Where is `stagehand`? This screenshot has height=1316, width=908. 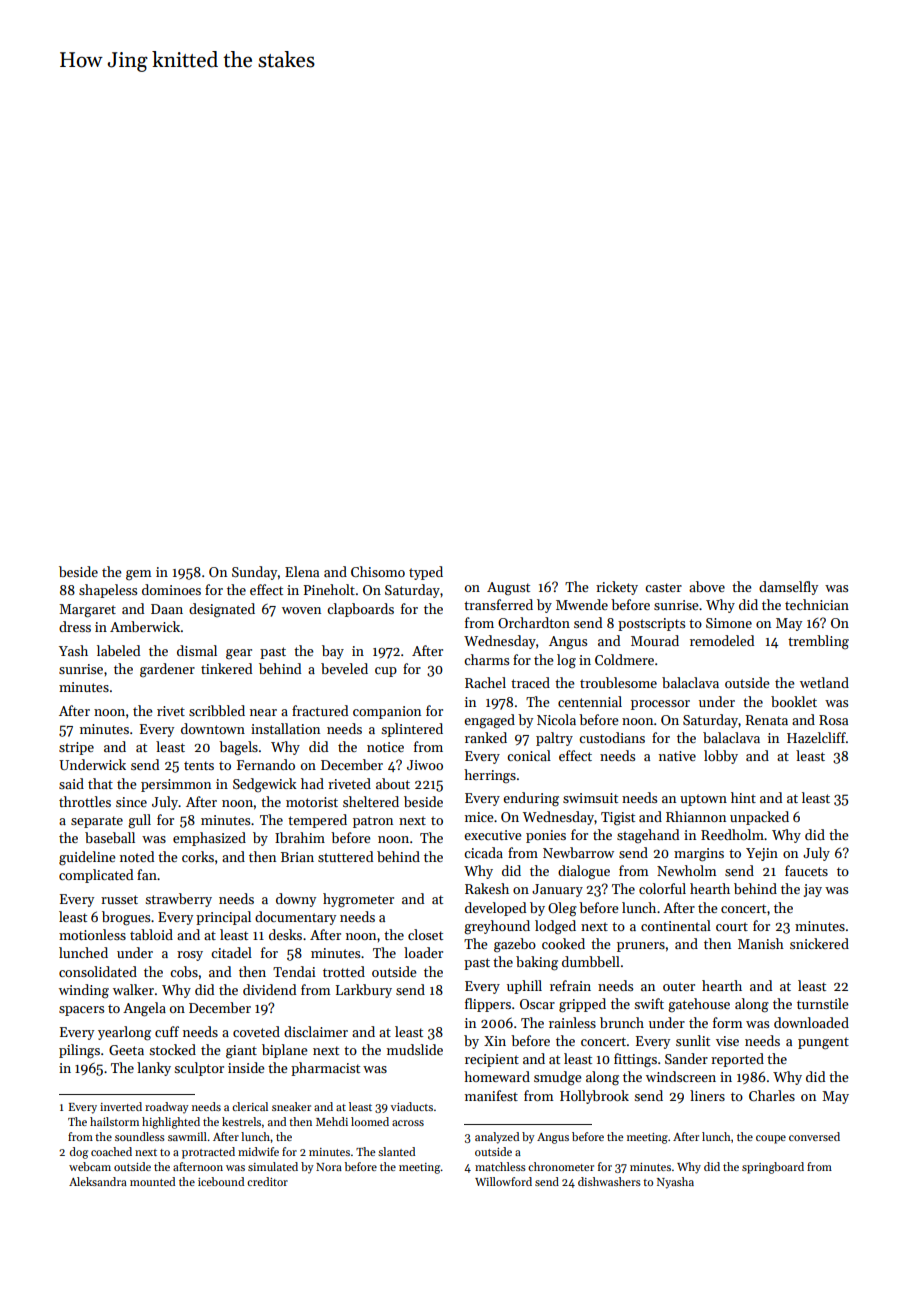 stagehand is located at coordinates (648, 836).
